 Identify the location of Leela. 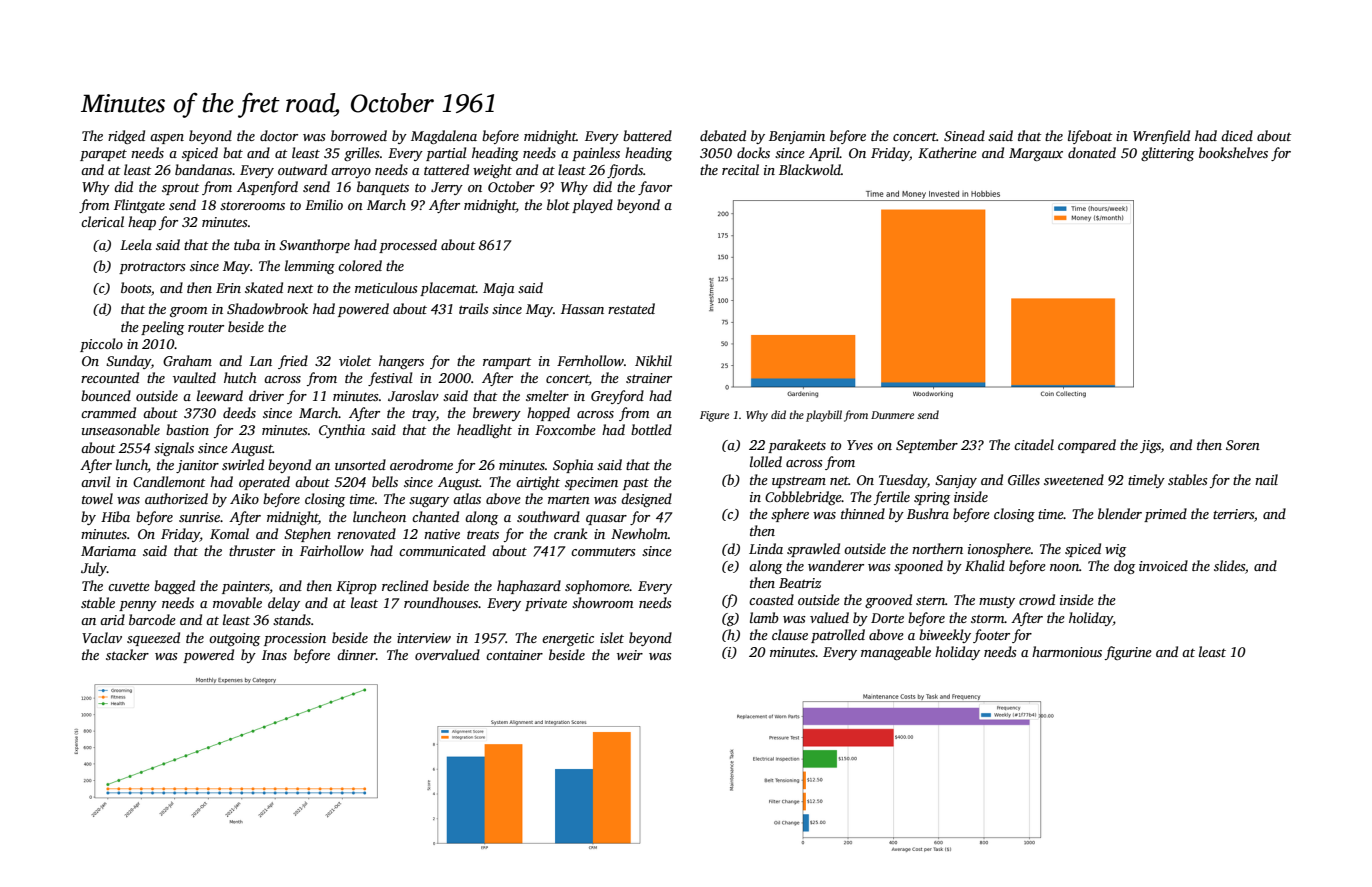
(136, 244).
